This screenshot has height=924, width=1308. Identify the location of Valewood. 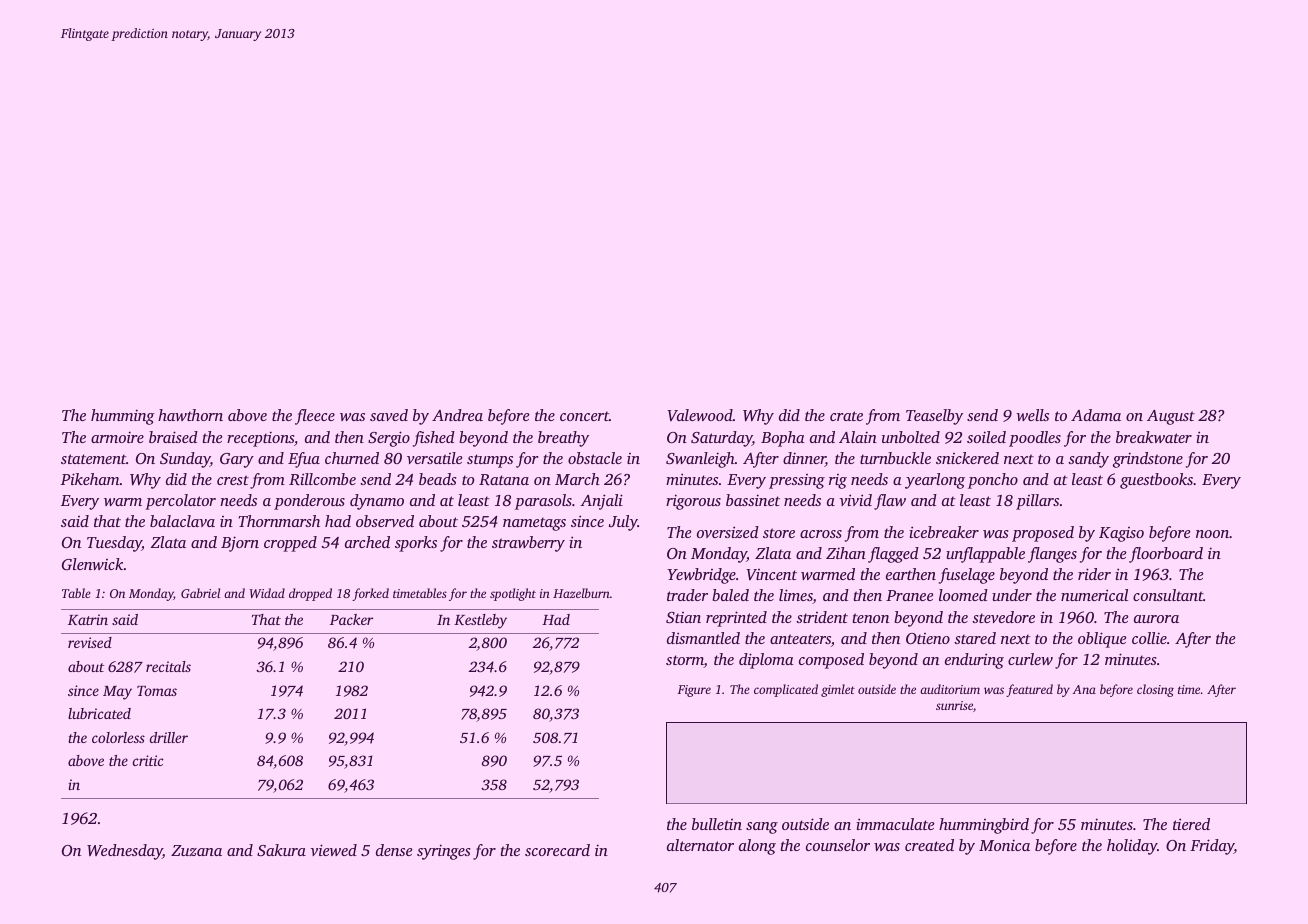
(700, 415).
